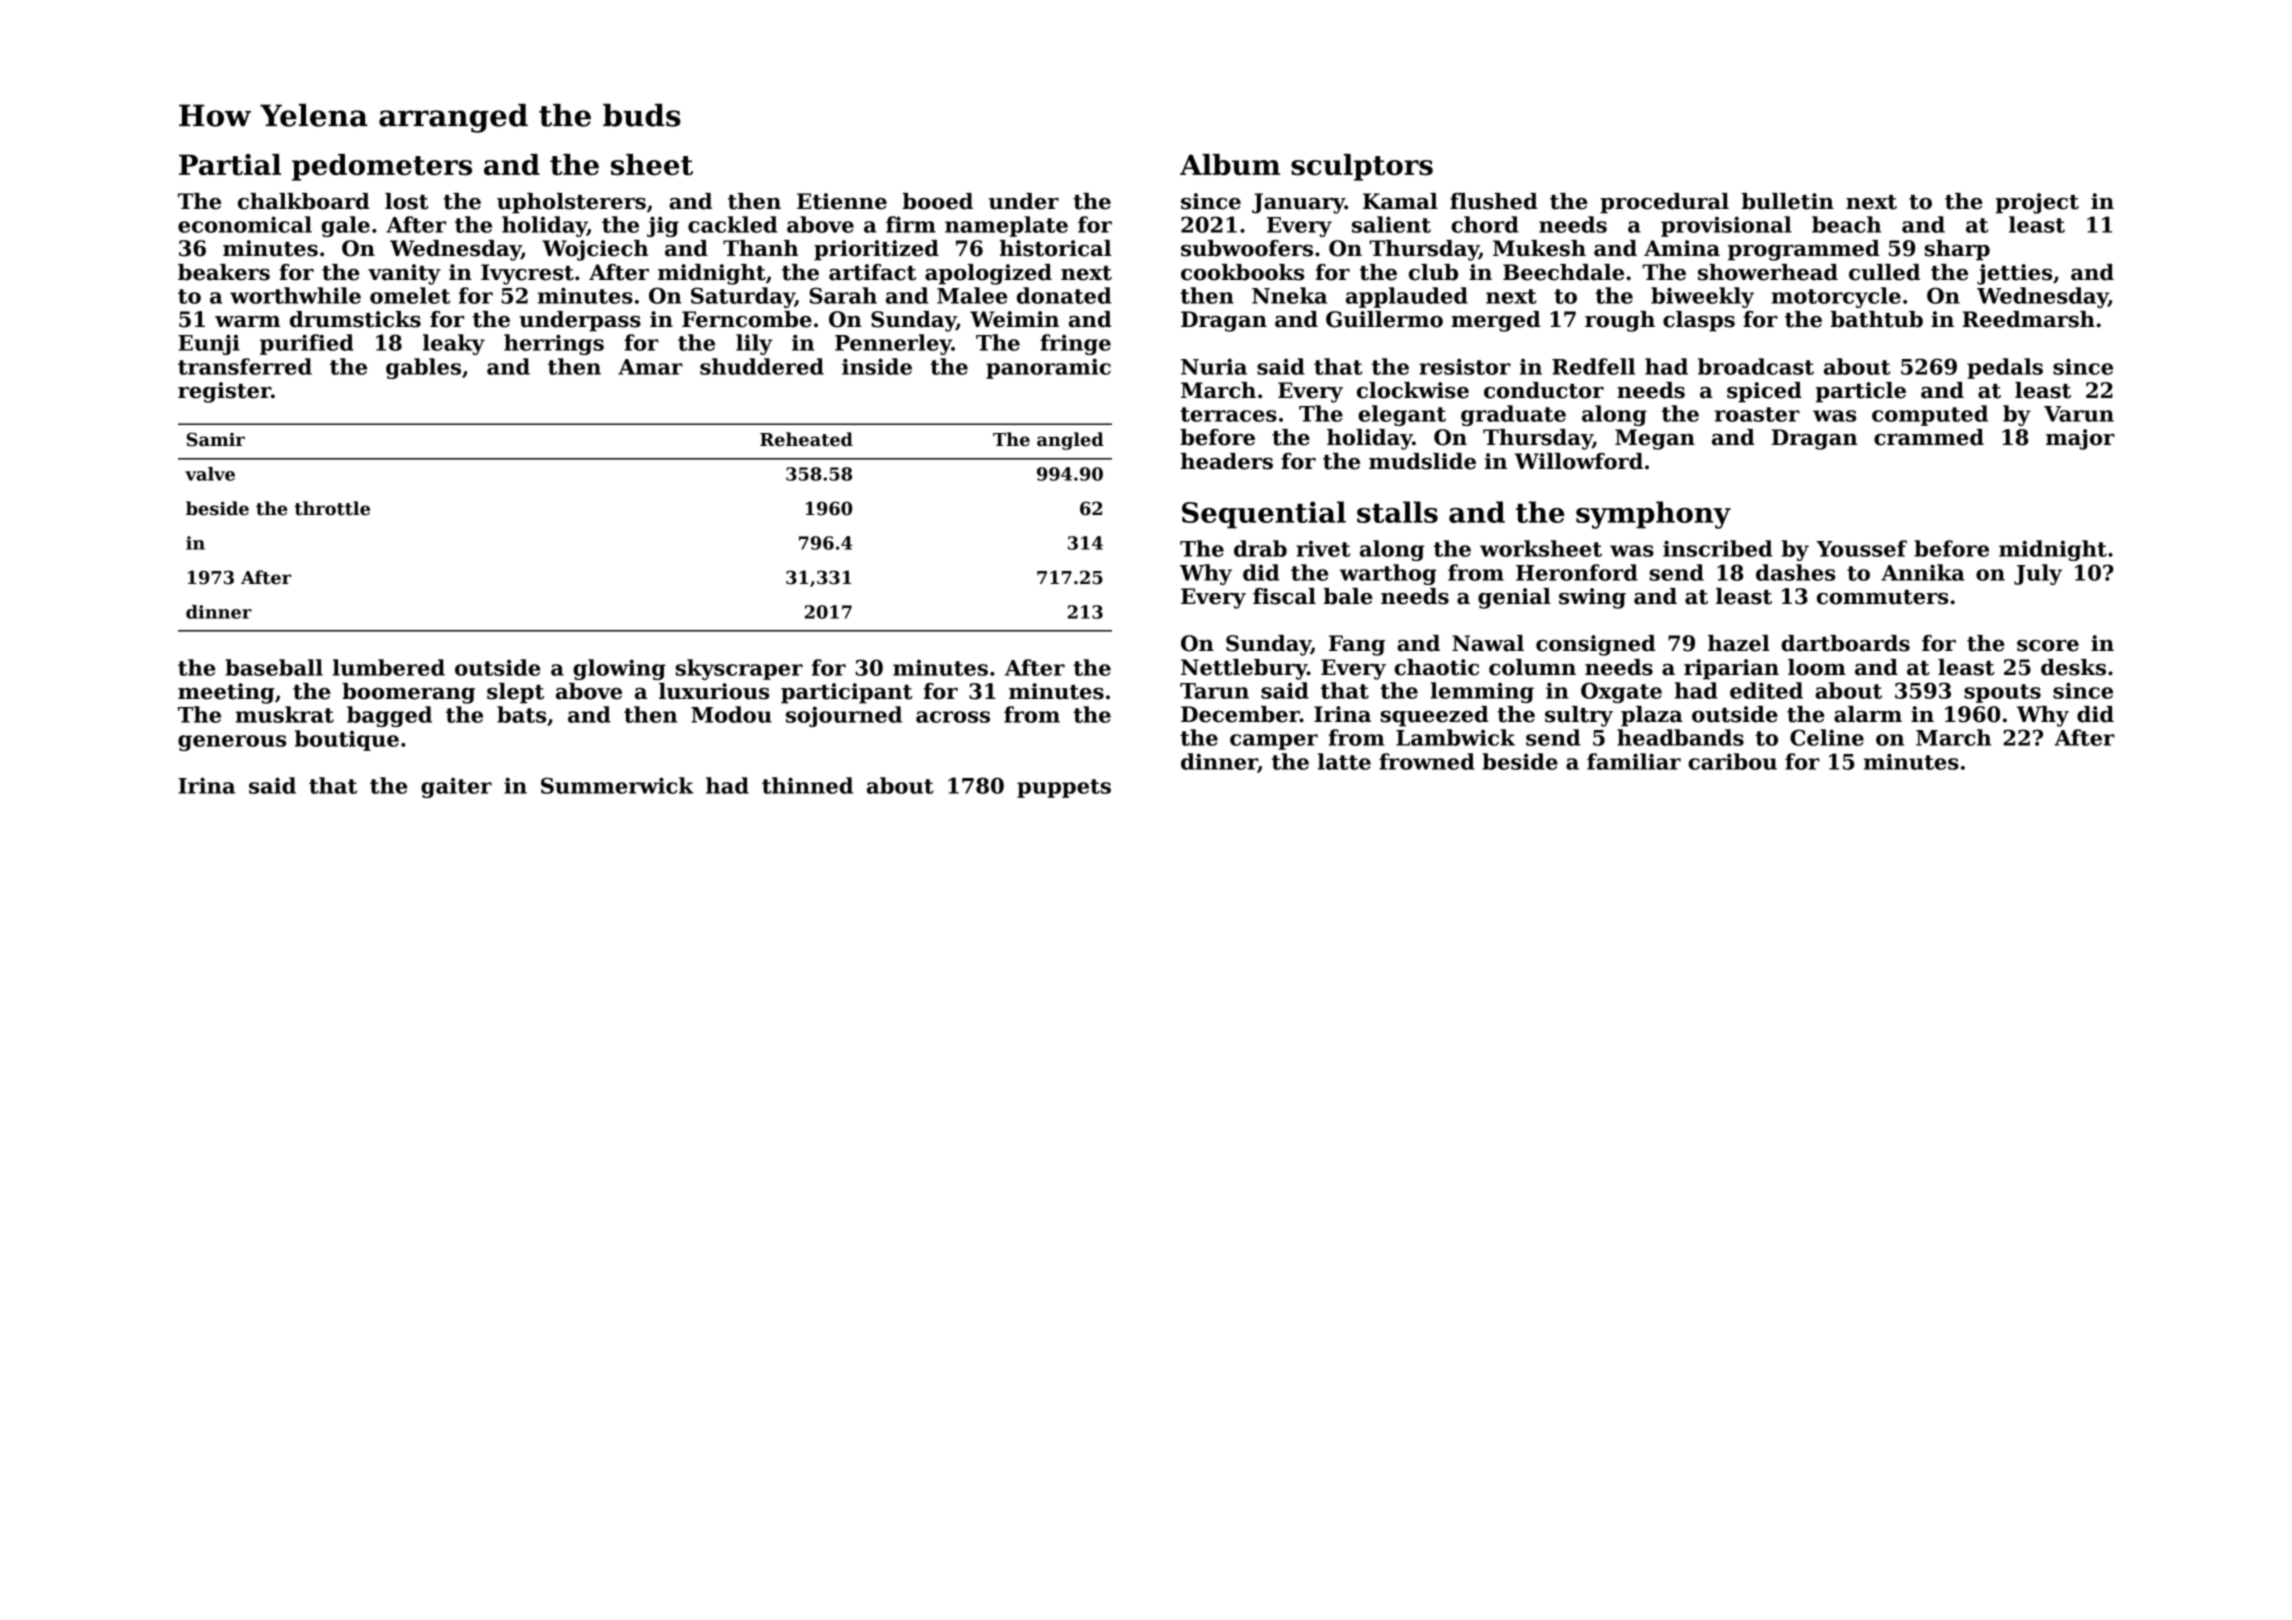 The width and height of the screenshot is (2292, 1620). What do you see at coordinates (210, 474) in the screenshot?
I see `valve` at bounding box center [210, 474].
